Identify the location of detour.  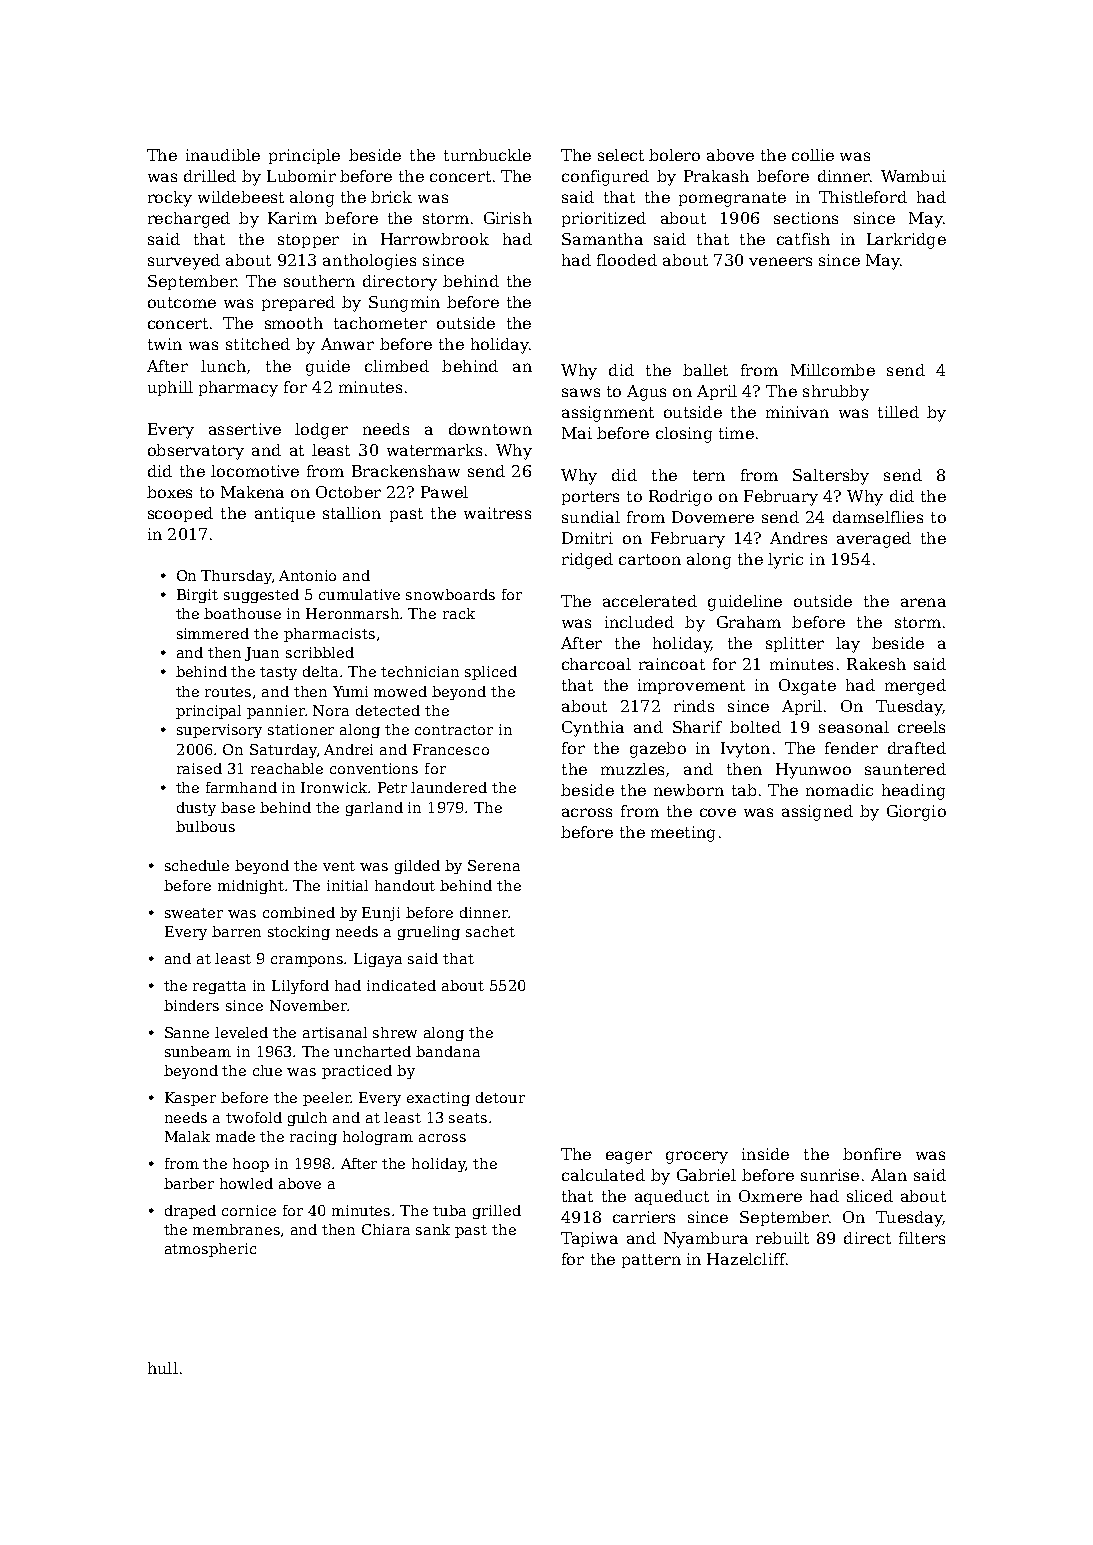
(500, 1097).
